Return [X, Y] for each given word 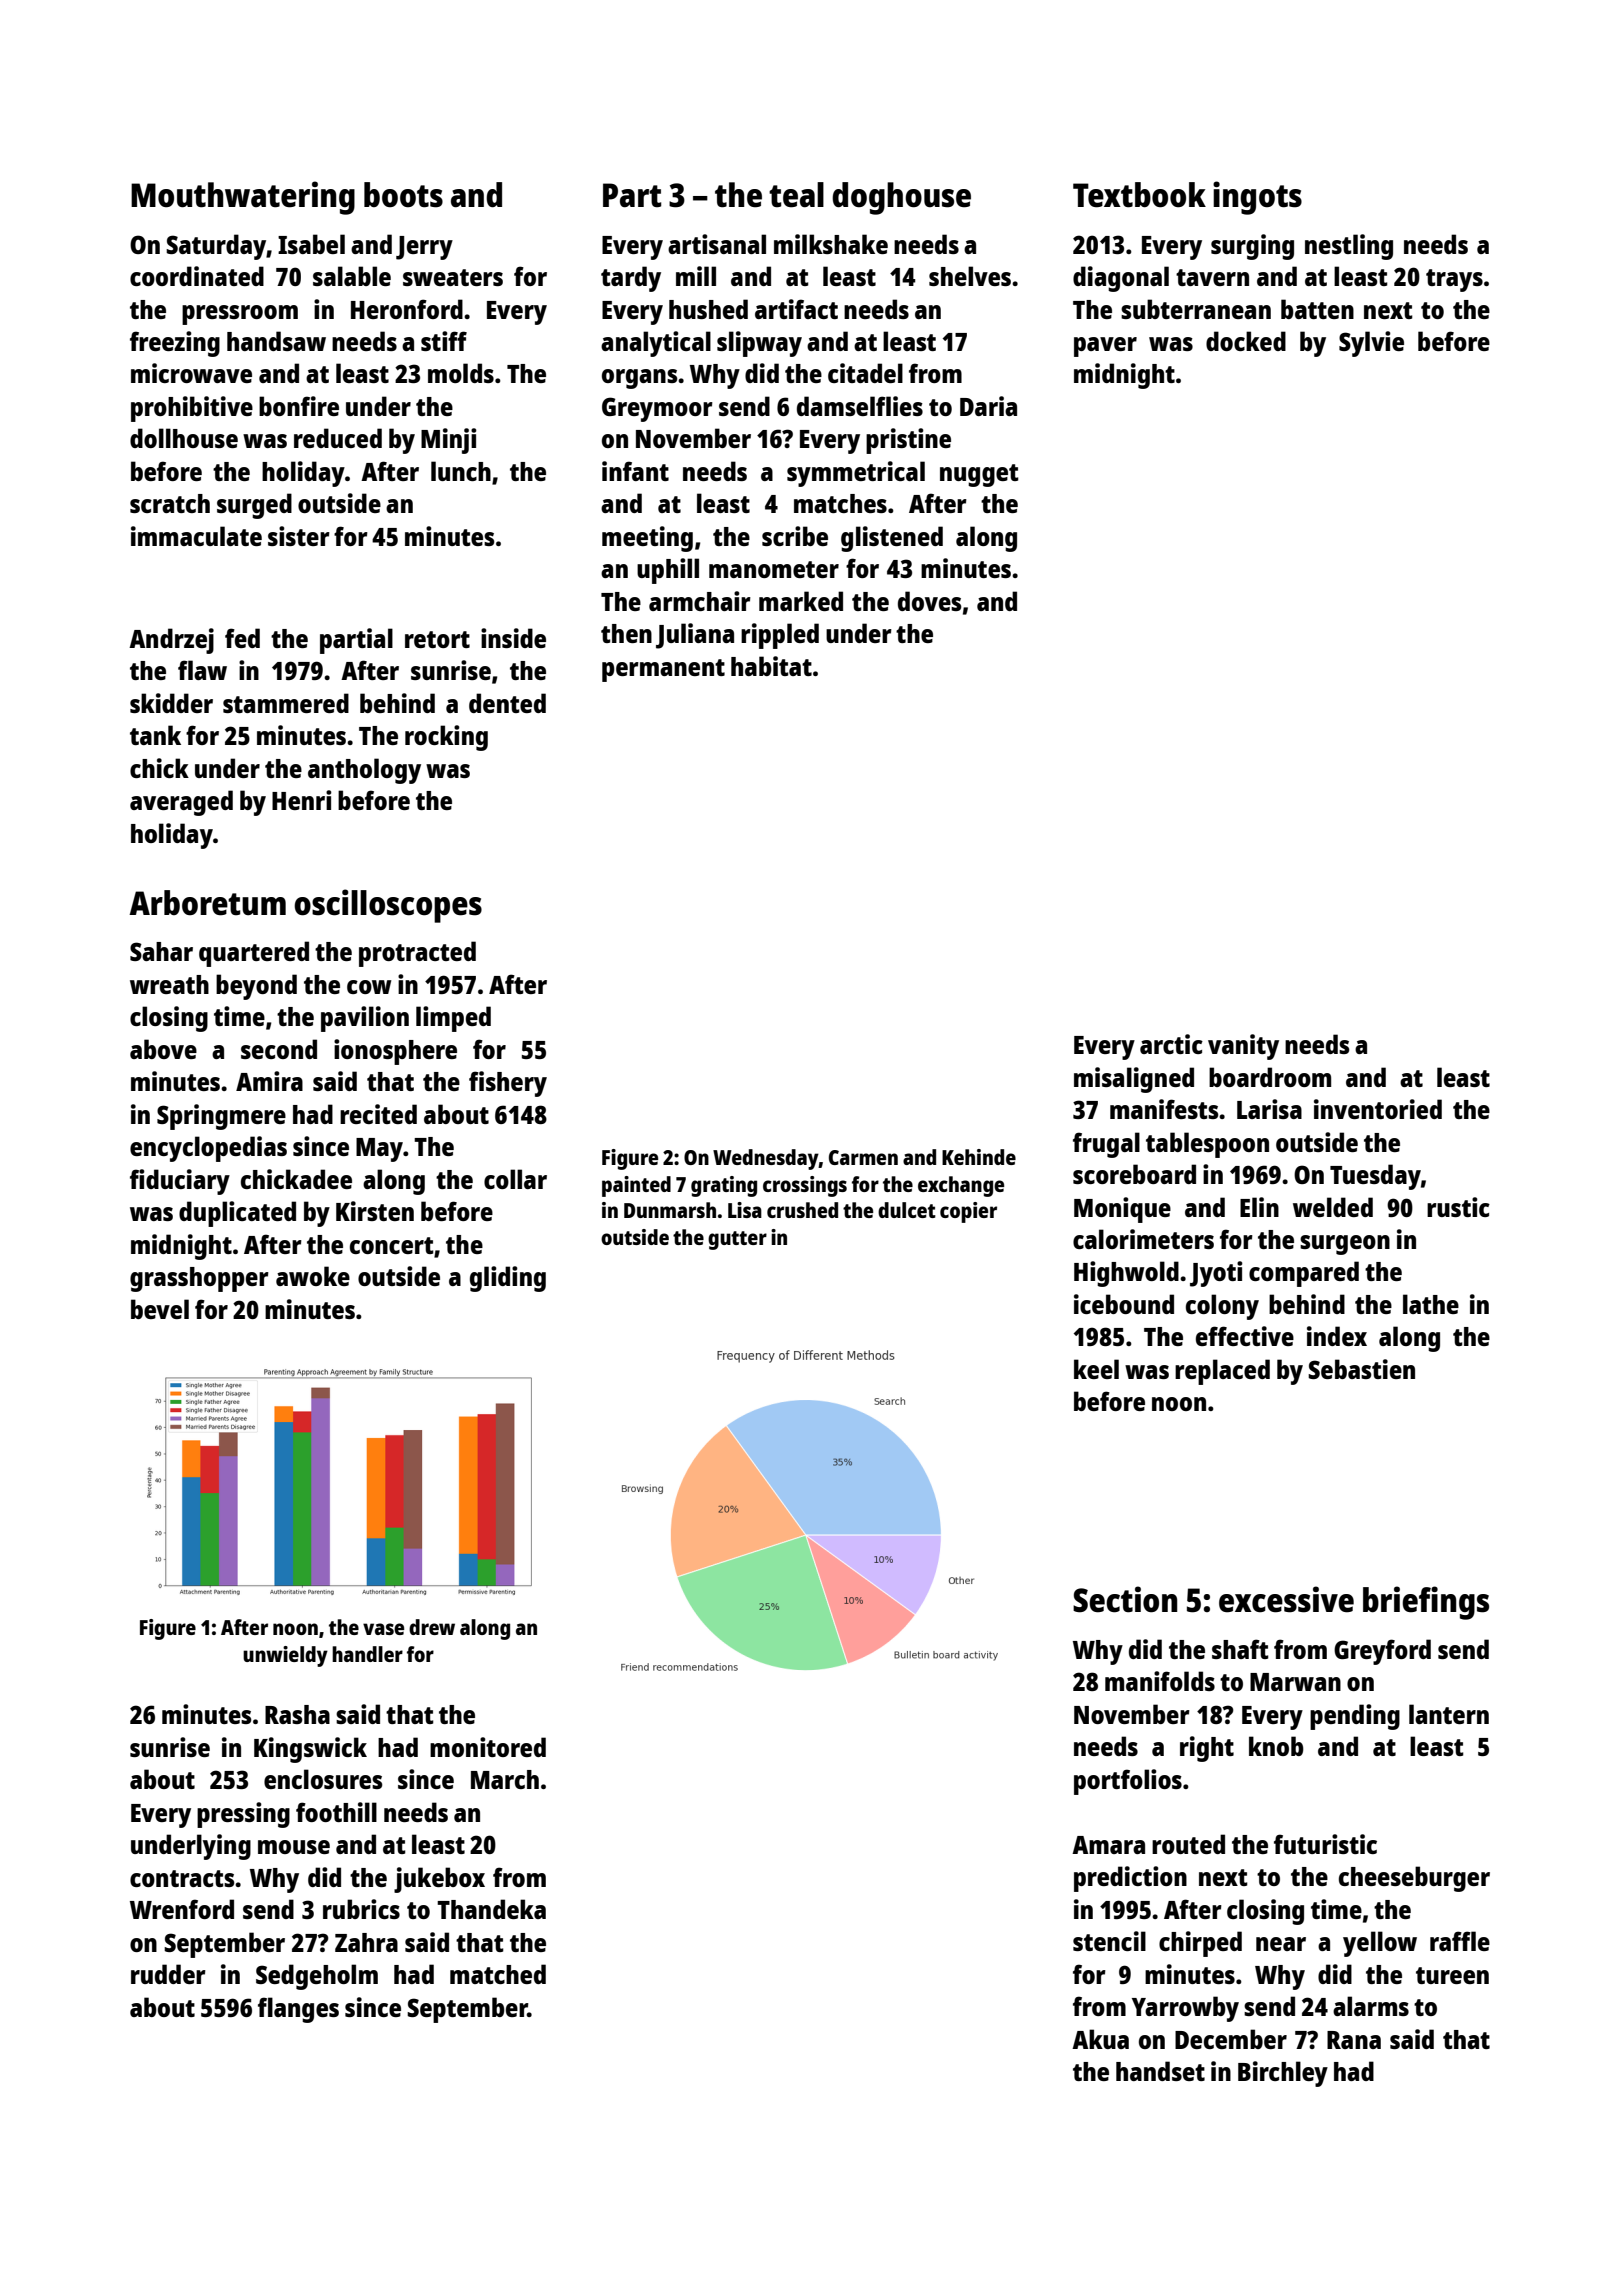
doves [929, 601]
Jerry [424, 248]
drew [432, 1627]
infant [635, 471]
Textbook [1139, 195]
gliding [508, 1279]
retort [437, 639]
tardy [631, 279]
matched [498, 1974]
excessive [1286, 1599]
